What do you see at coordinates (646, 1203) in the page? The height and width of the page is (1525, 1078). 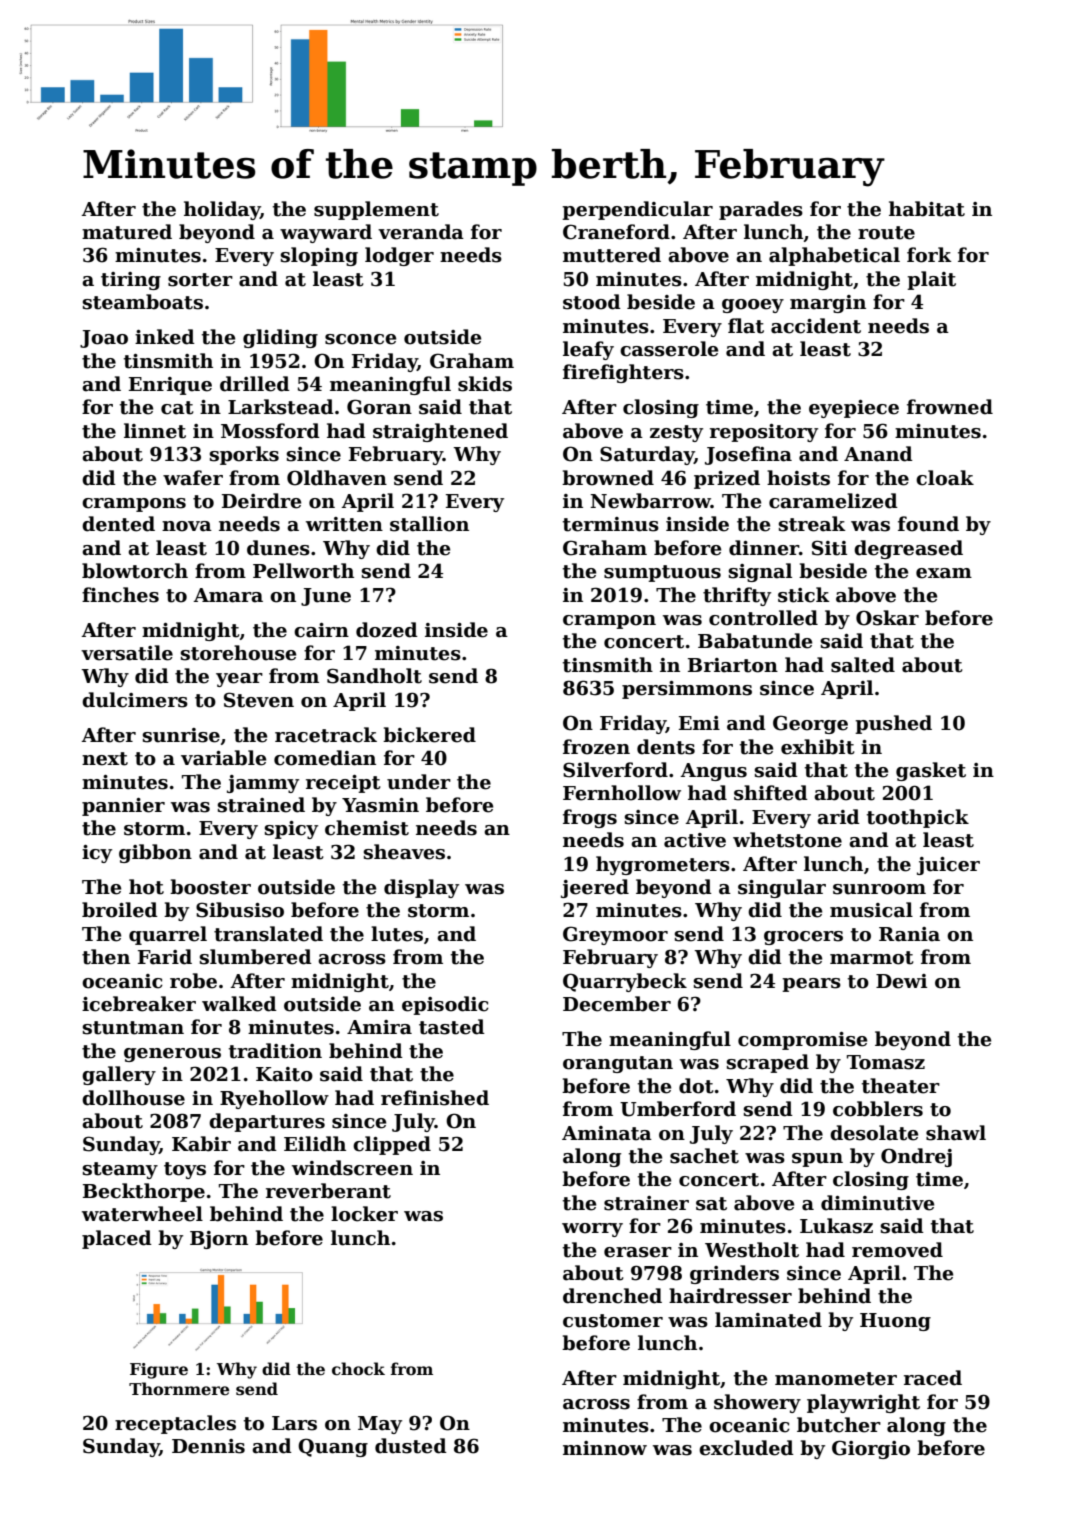 I see `strainer` at bounding box center [646, 1203].
